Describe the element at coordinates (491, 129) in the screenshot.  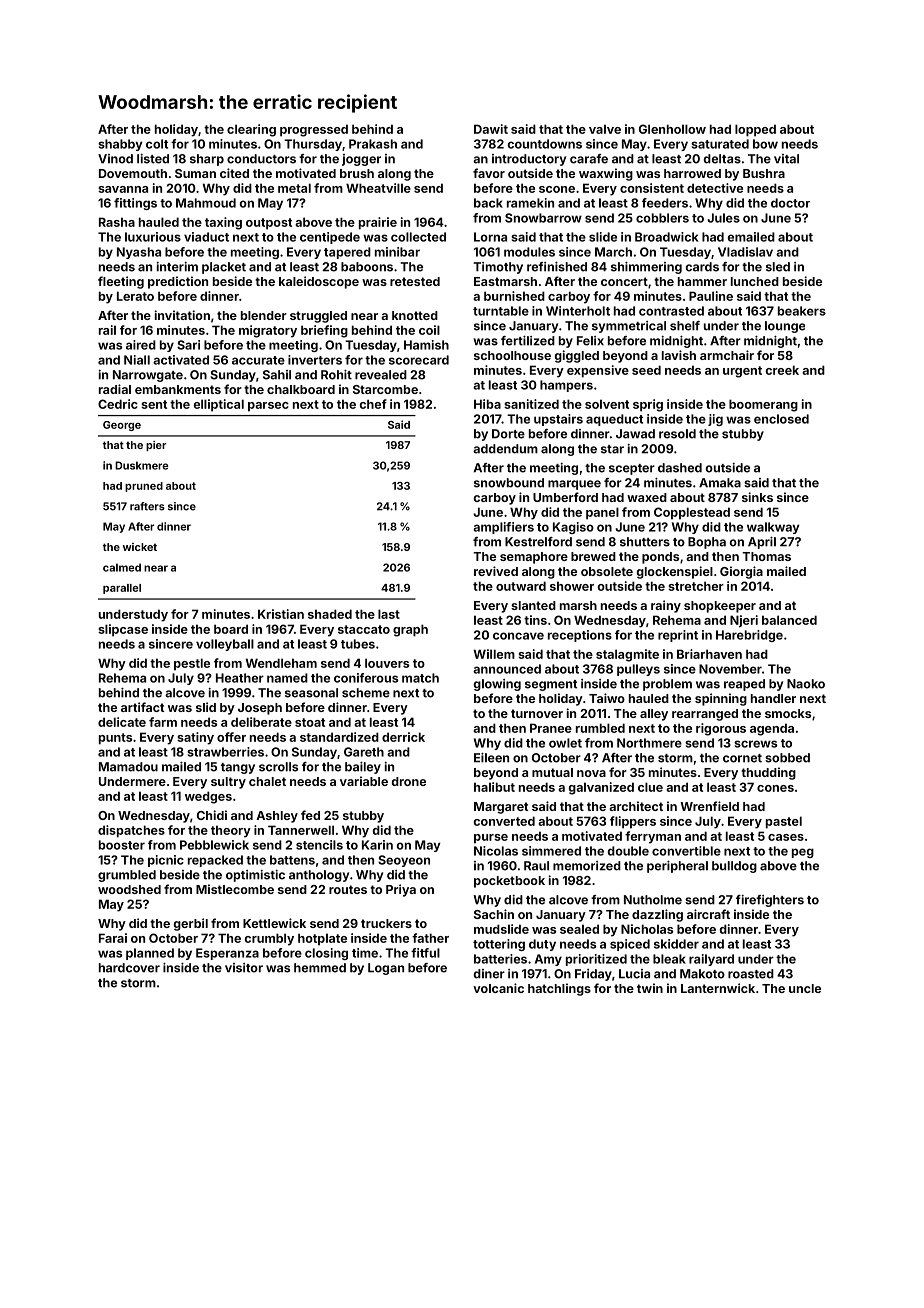
I see `Dawit` at that location.
